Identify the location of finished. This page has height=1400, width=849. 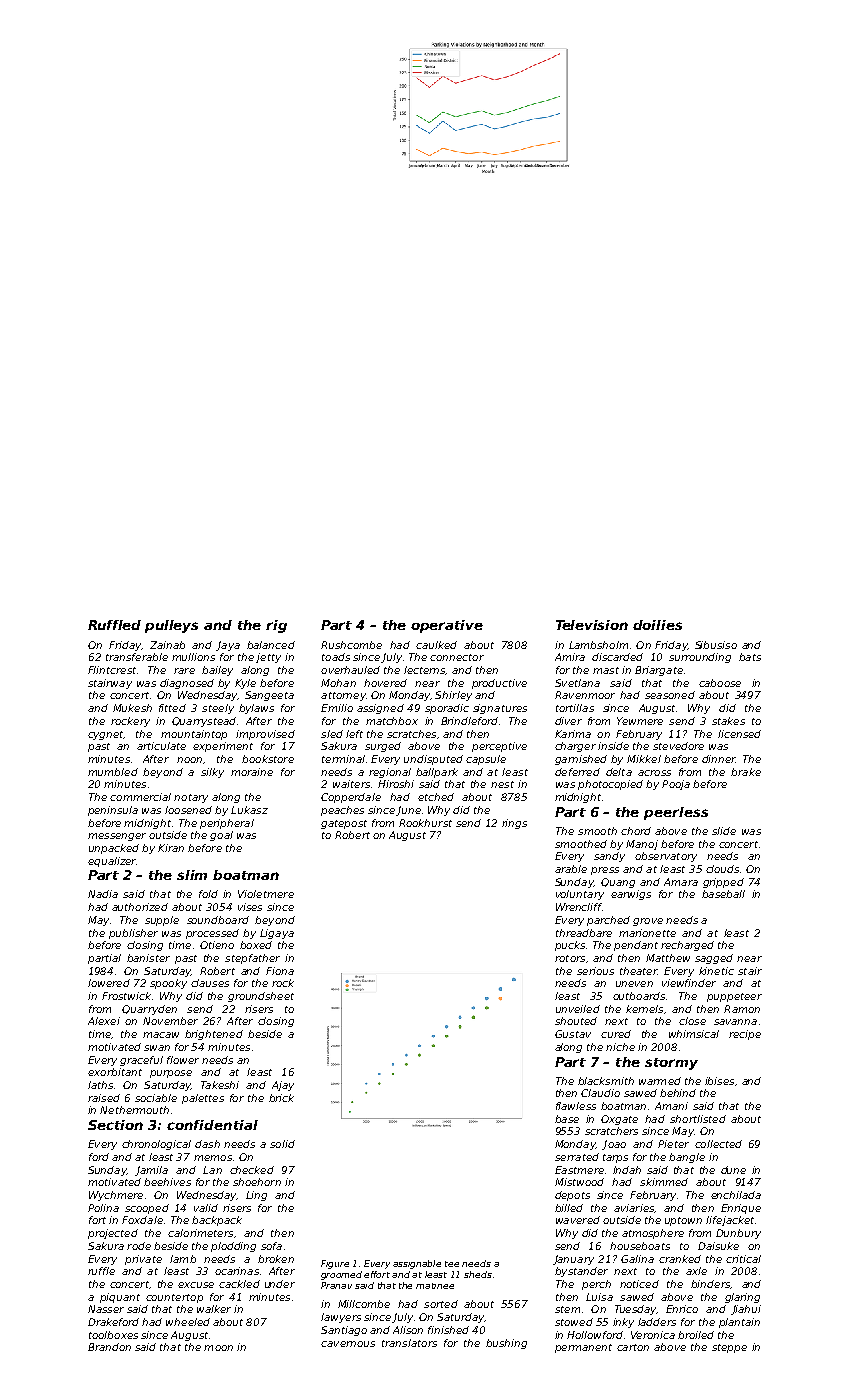
(448, 1330).
